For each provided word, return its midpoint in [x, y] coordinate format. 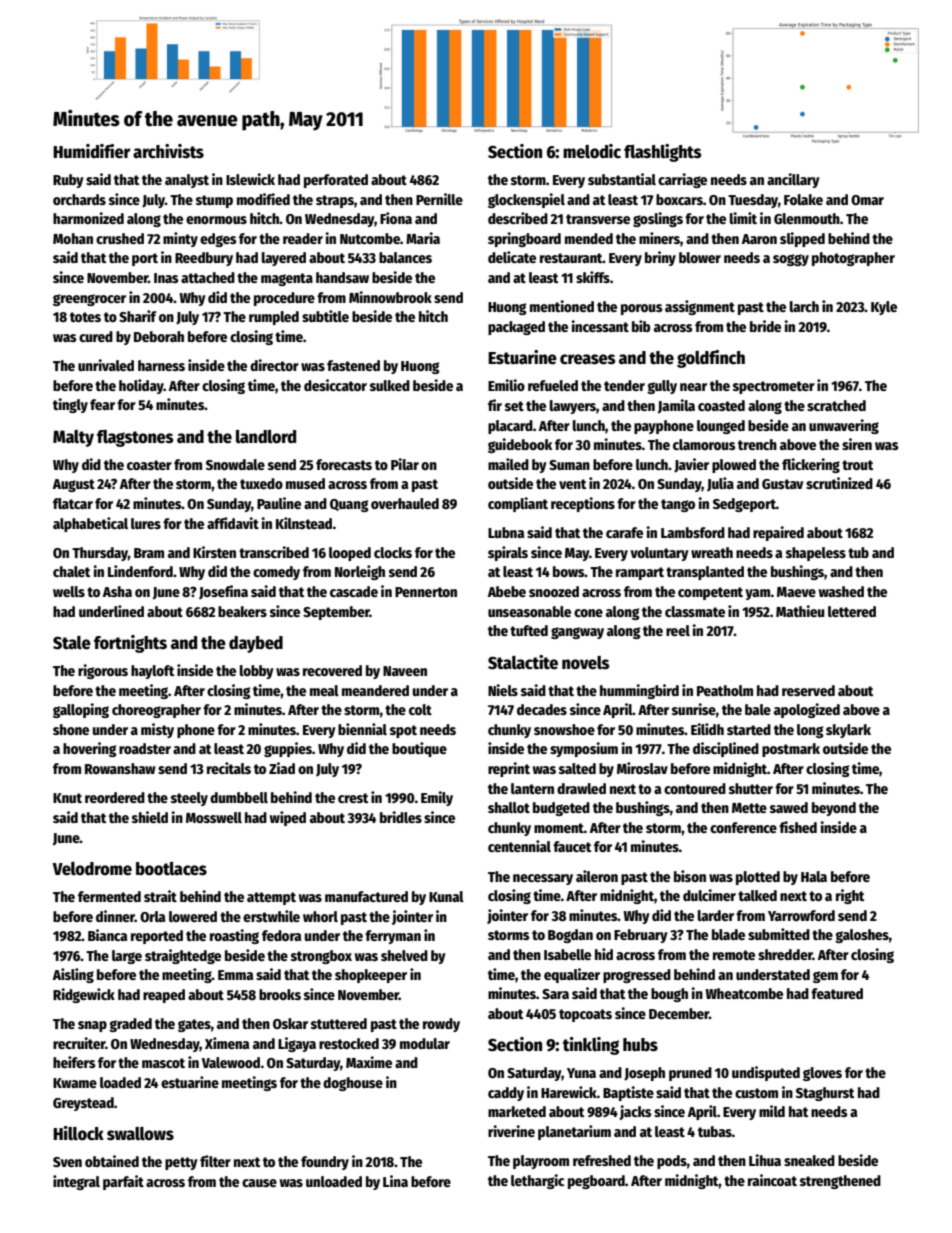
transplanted [705, 573]
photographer [853, 259]
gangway [577, 633]
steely [189, 799]
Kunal [446, 896]
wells [69, 591]
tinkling [591, 1046]
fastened [353, 365]
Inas [166, 278]
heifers [74, 1062]
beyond [834, 809]
